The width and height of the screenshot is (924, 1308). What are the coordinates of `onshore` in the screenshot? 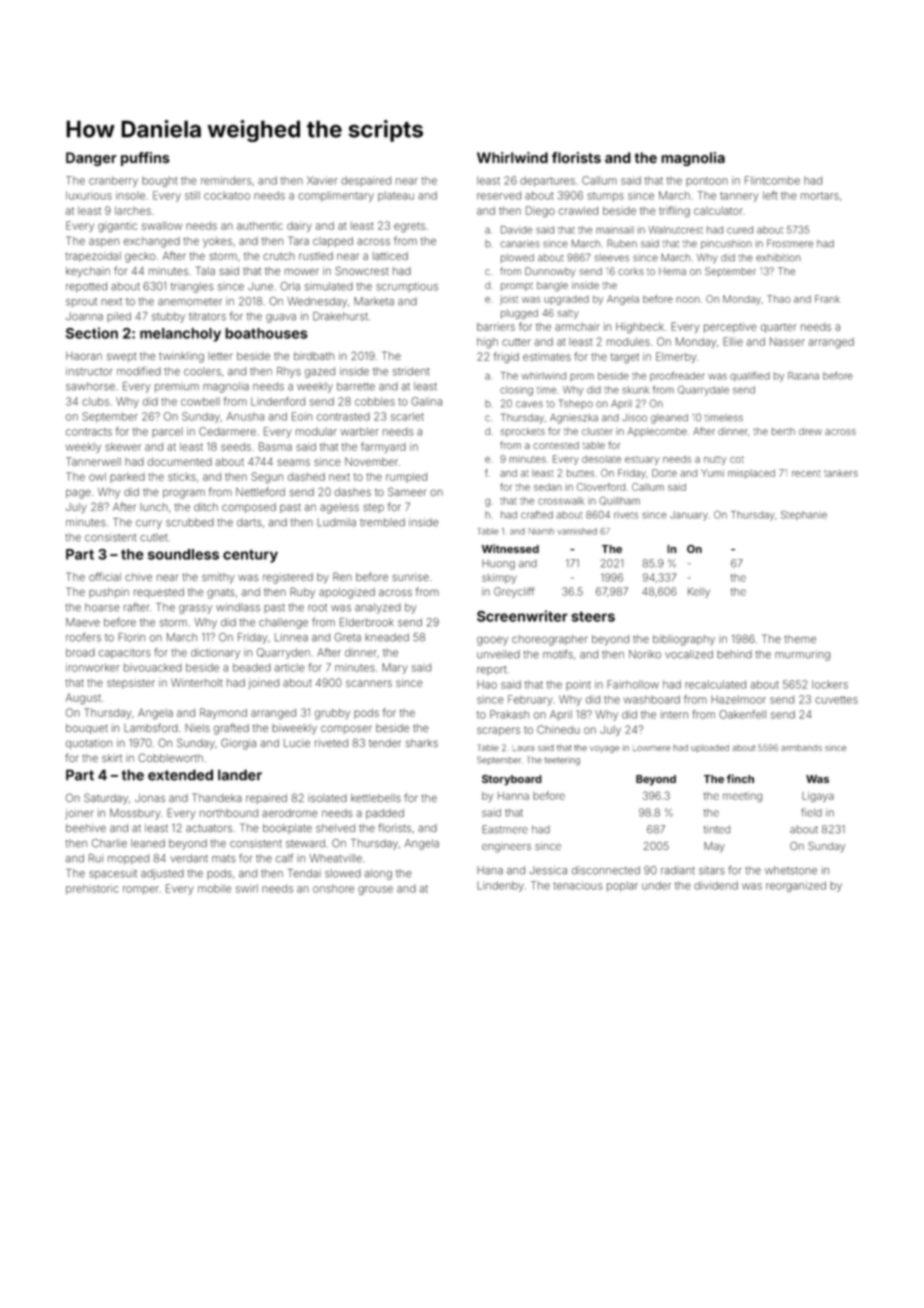 It's located at (333, 888).
